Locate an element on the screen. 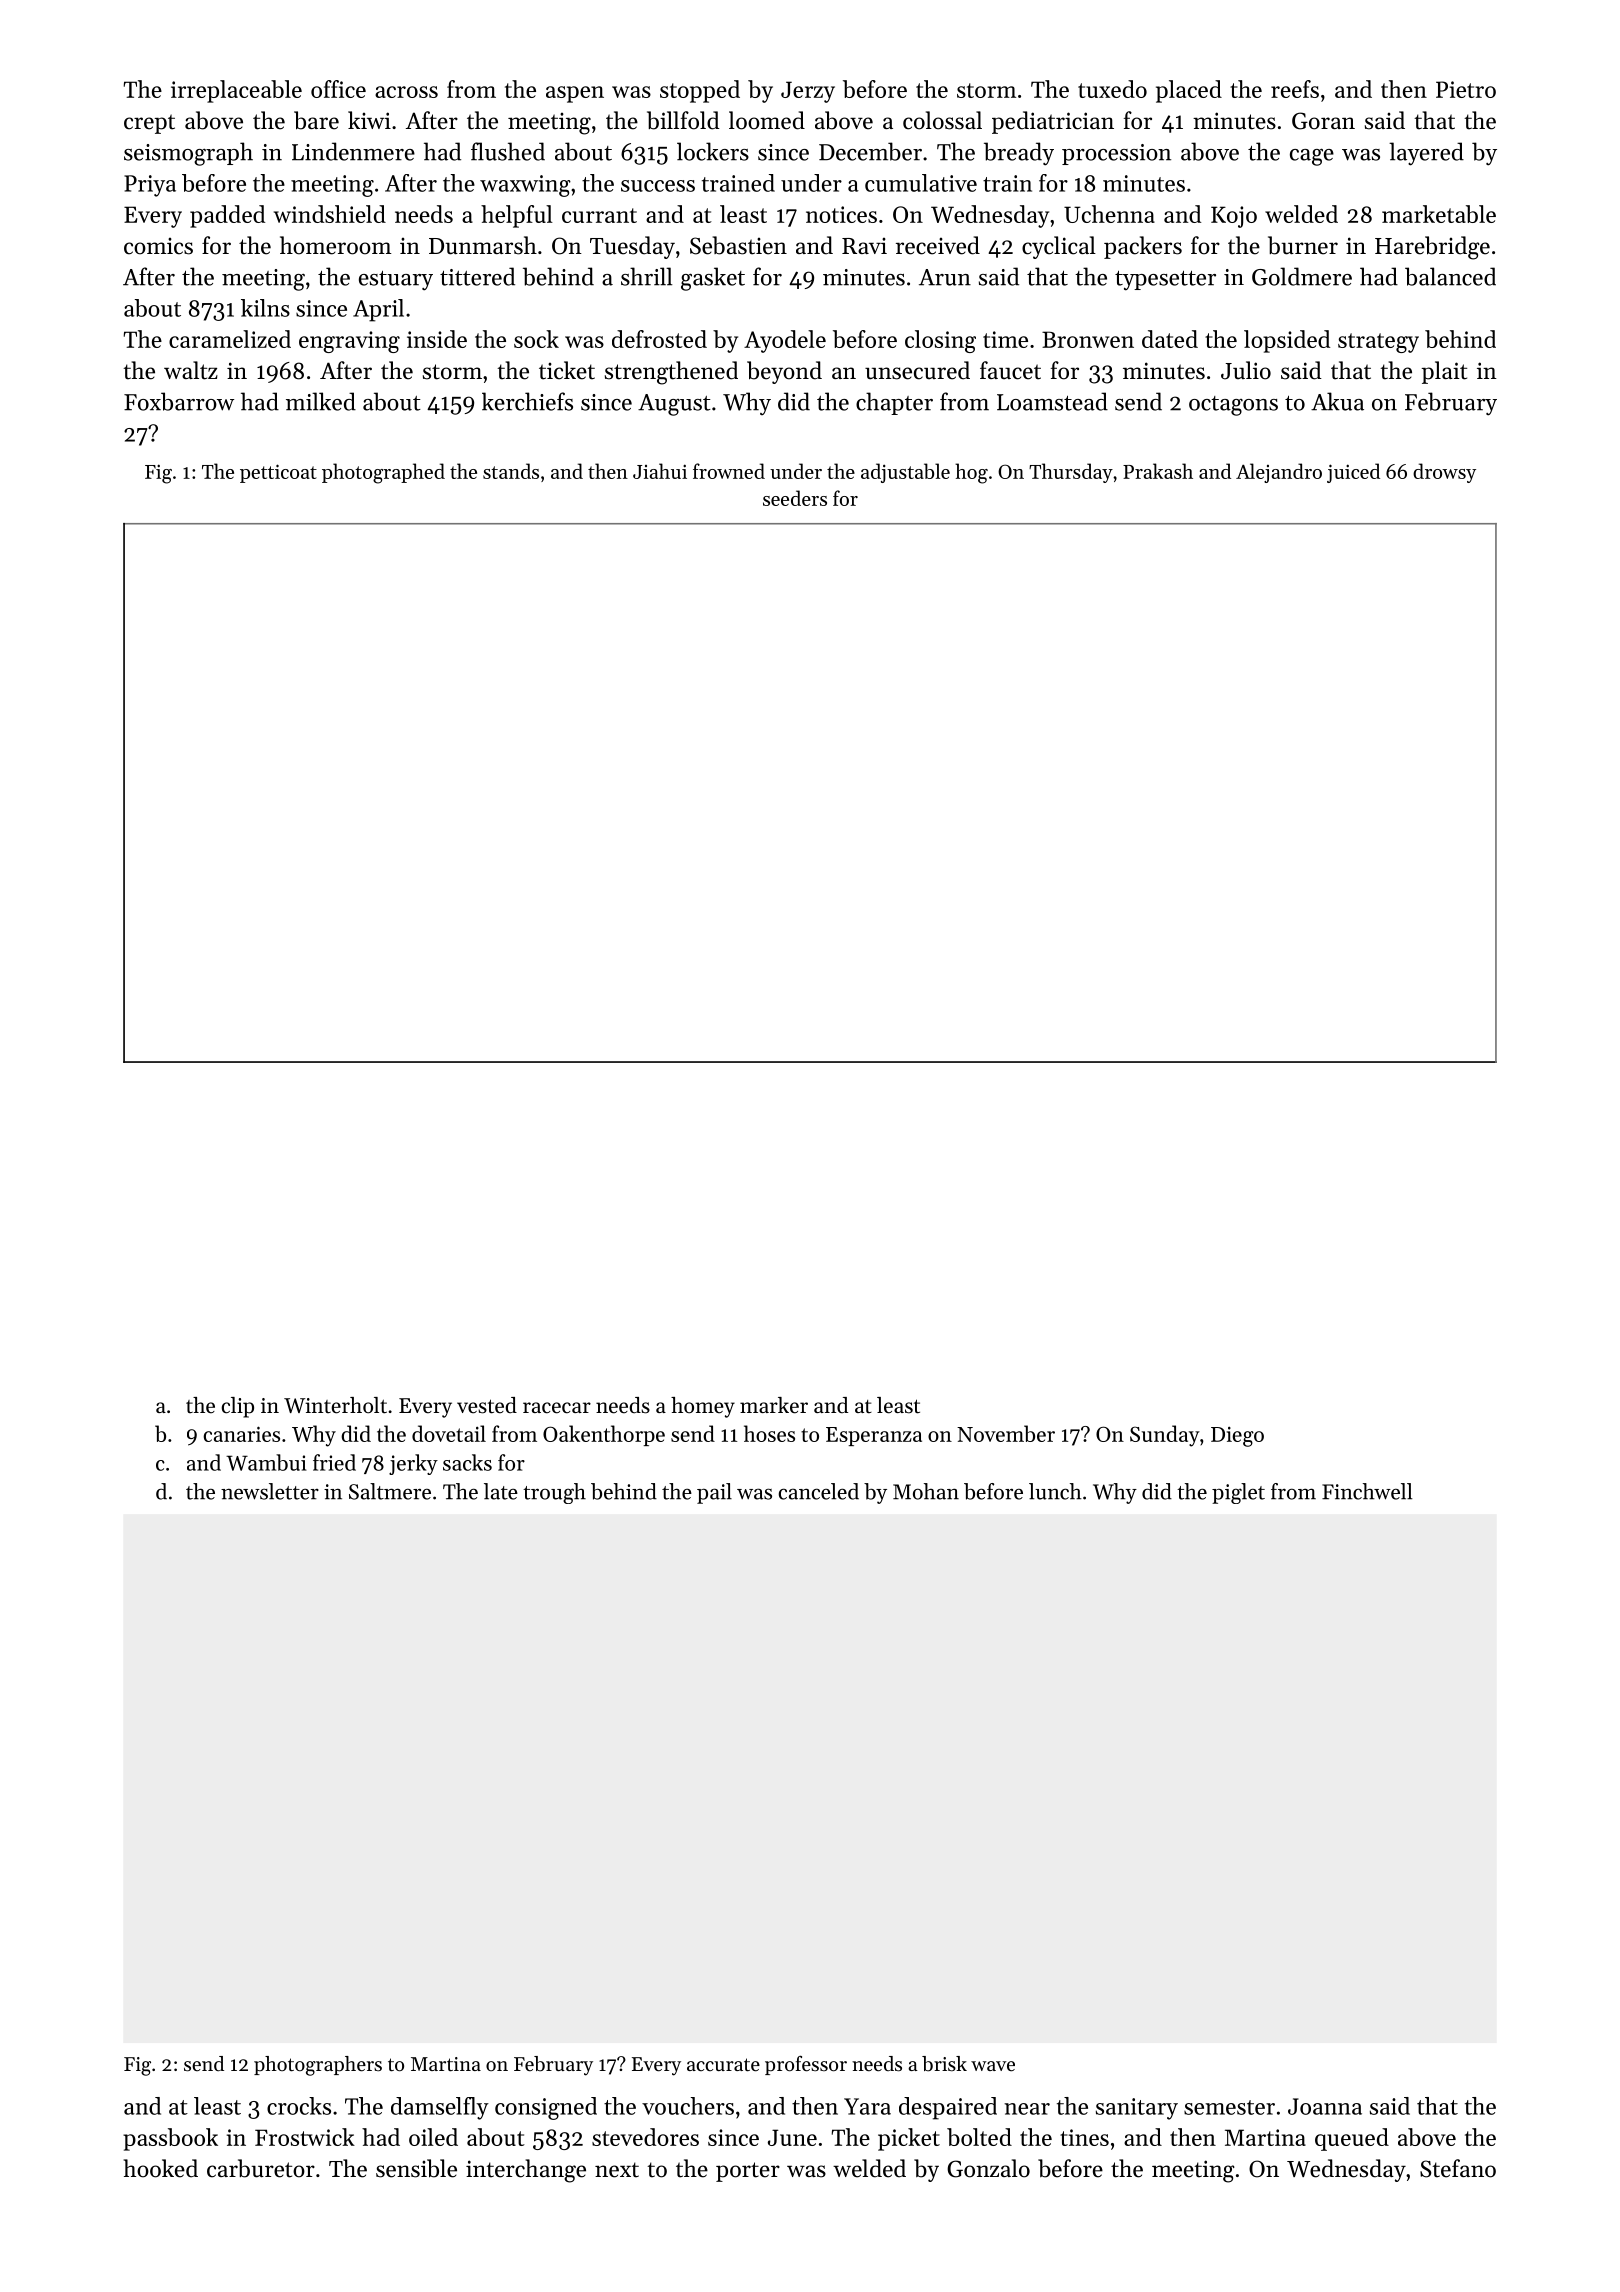 Image resolution: width=1620 pixels, height=2292 pixels. Winterholt is located at coordinates (335, 1405).
